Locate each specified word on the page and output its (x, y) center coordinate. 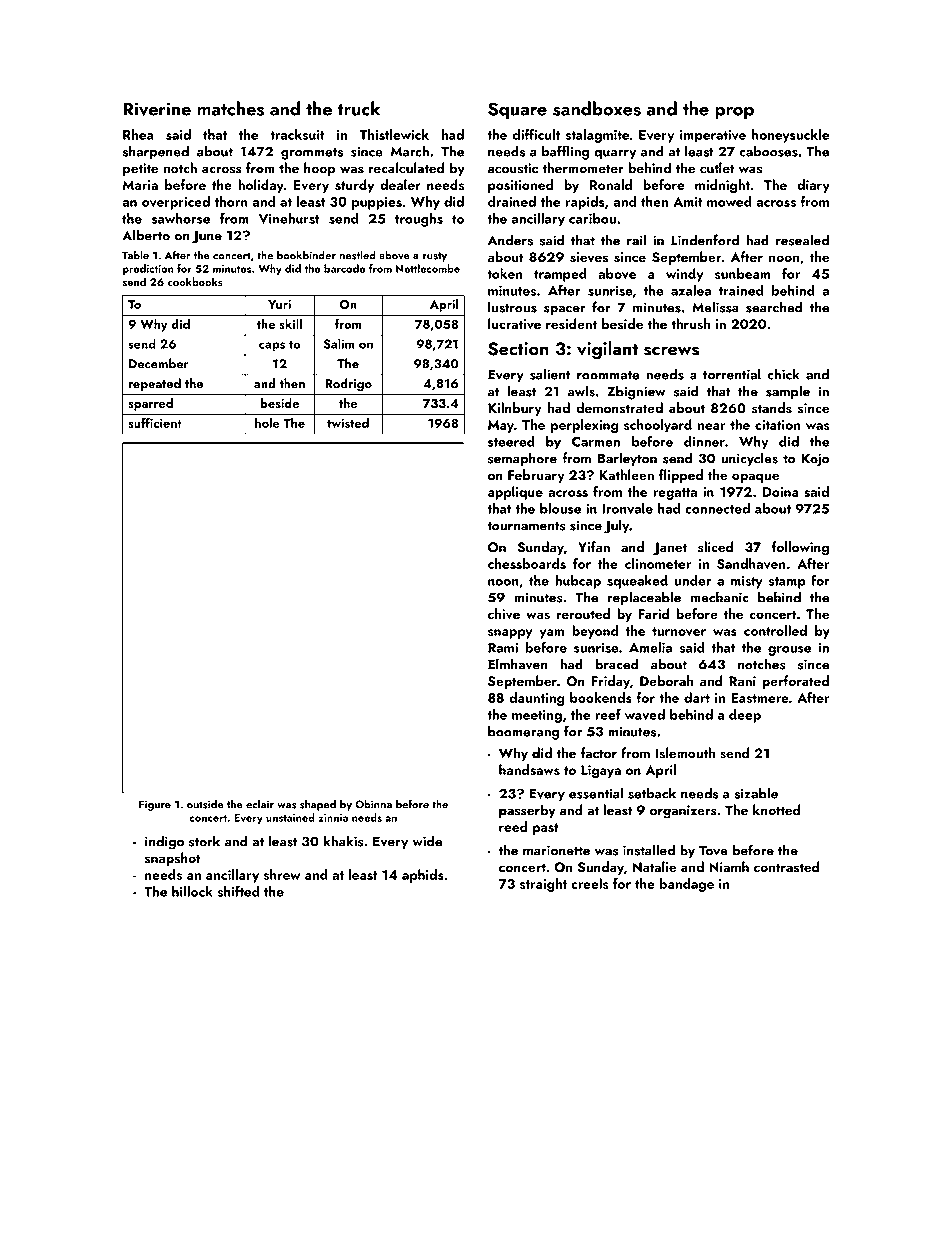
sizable (756, 793)
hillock (192, 891)
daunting (536, 699)
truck (359, 108)
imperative (713, 136)
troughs (419, 220)
